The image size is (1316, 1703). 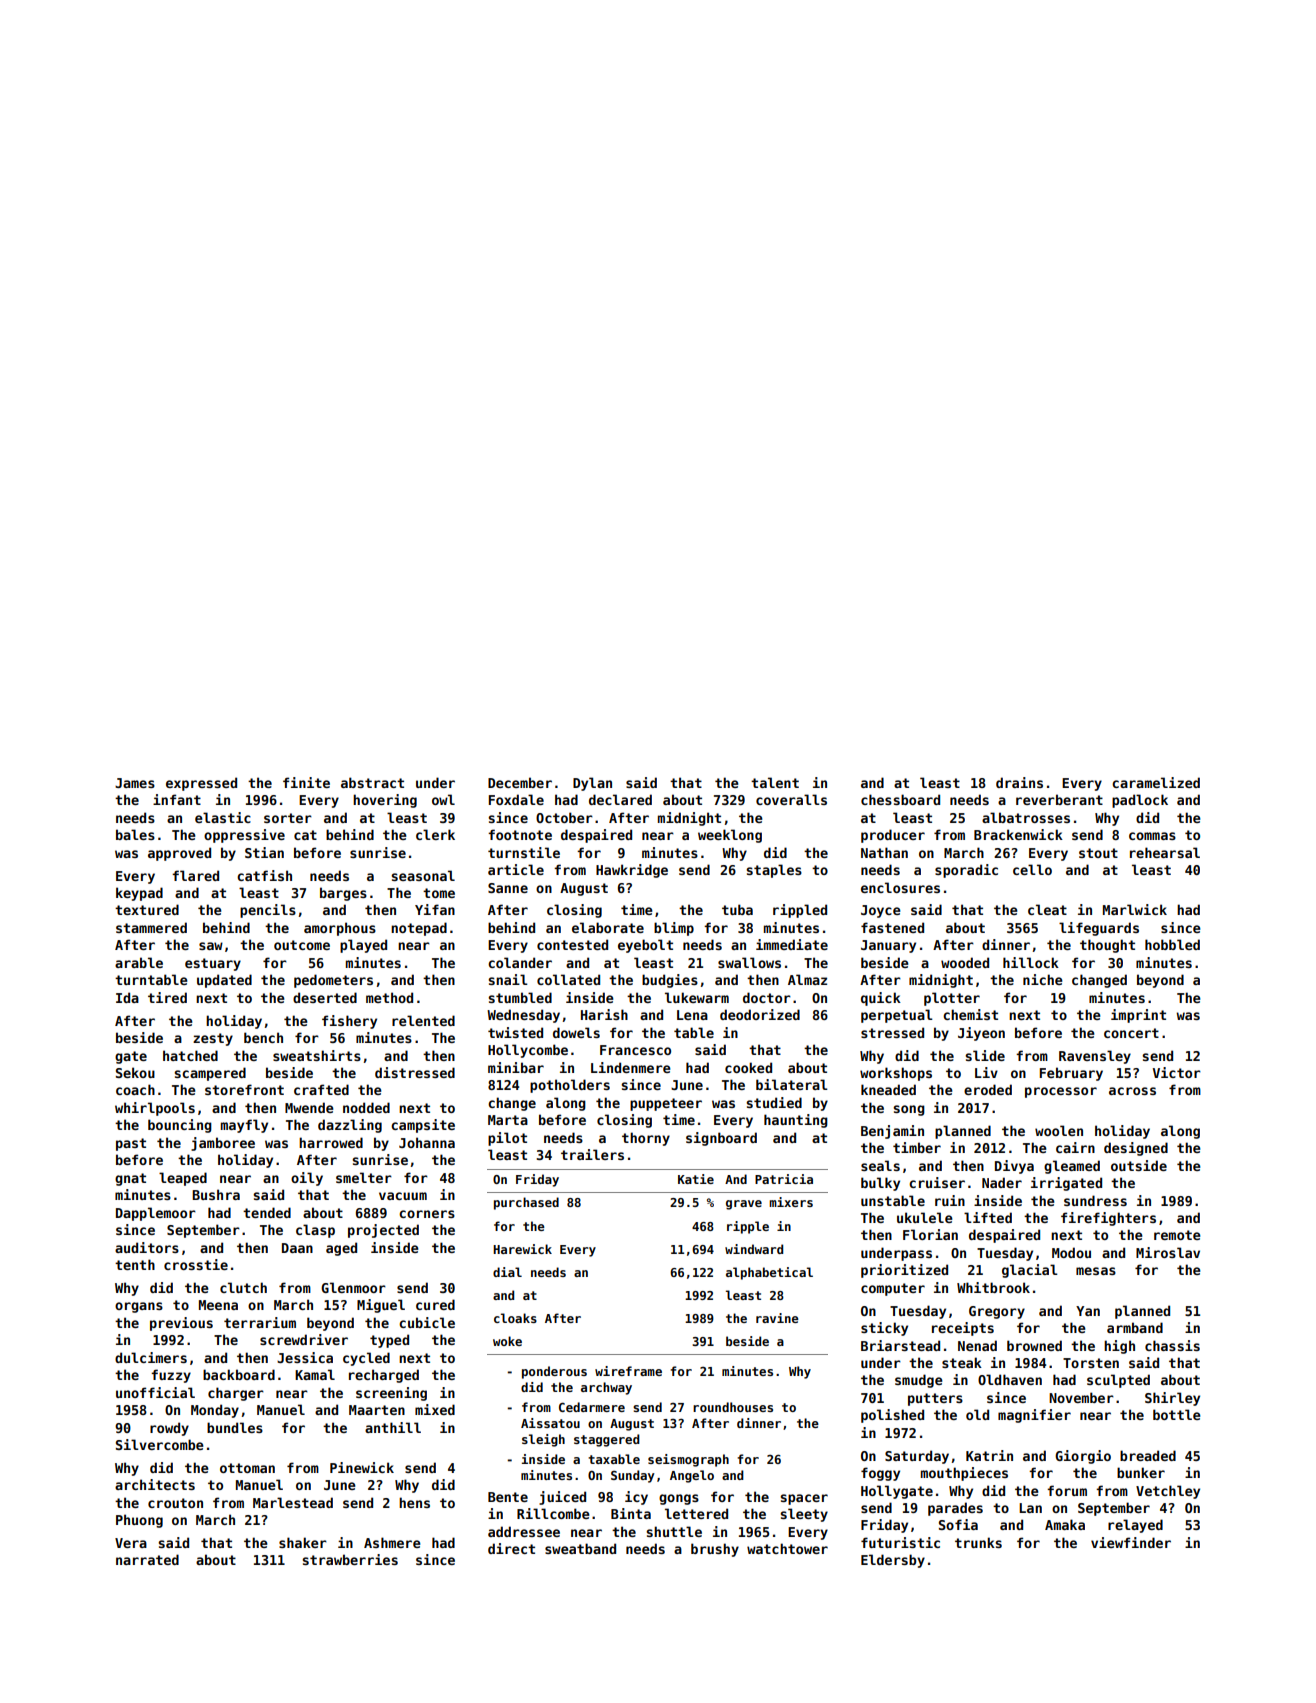 I want to click on rehearsal, so click(x=1165, y=852).
